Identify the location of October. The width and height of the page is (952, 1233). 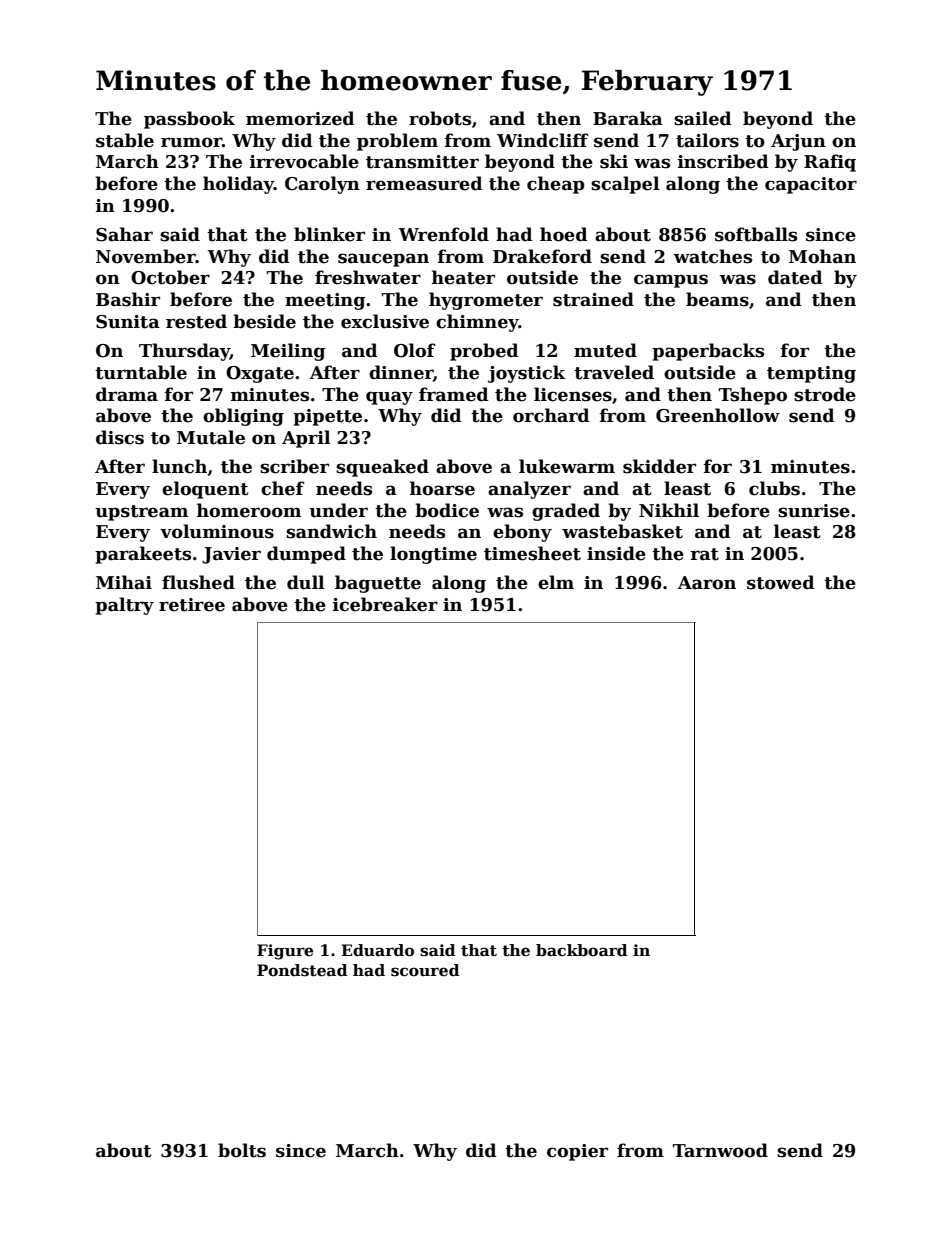
(170, 277).
